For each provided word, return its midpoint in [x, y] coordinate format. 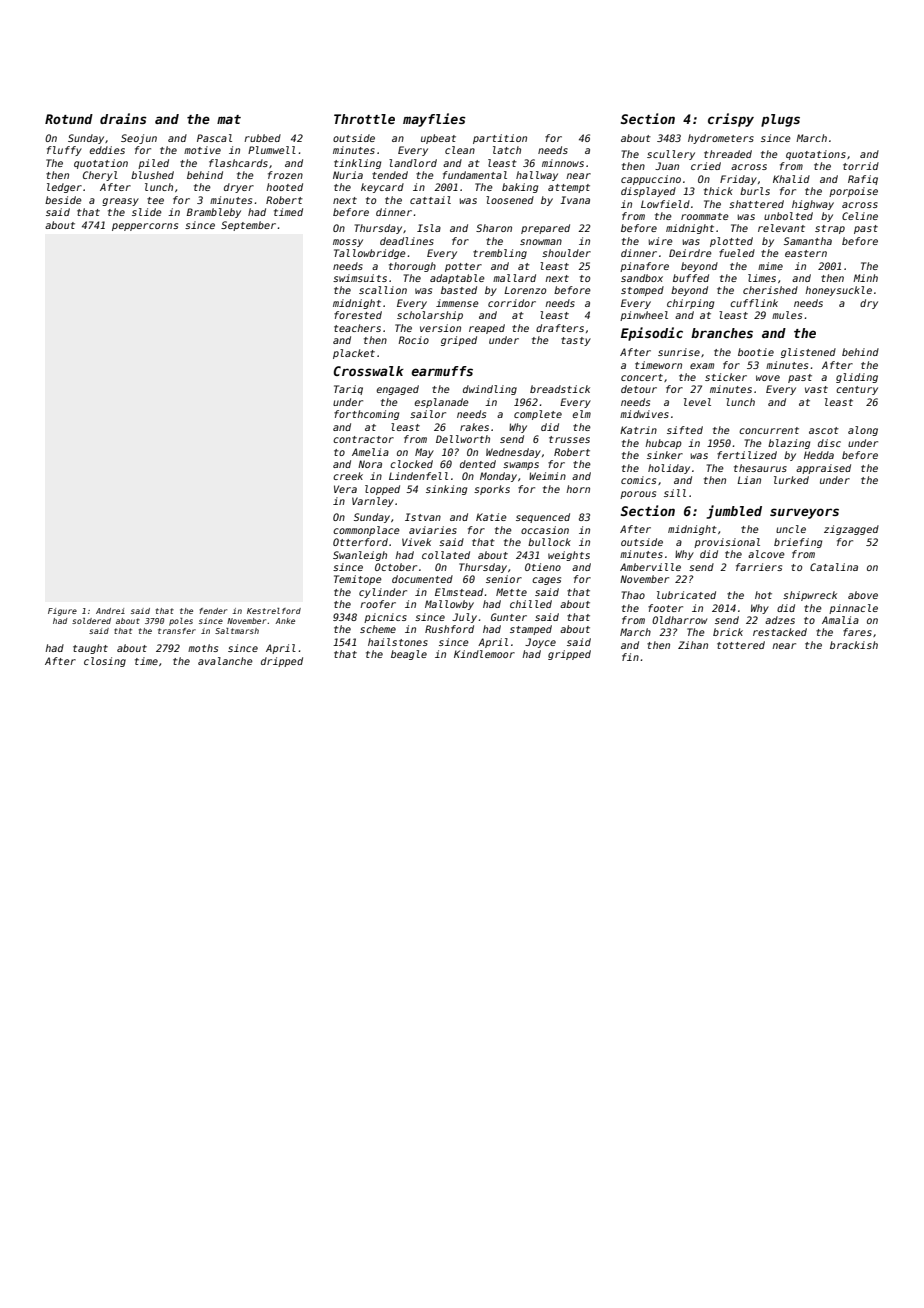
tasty [576, 341]
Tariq [348, 390]
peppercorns [145, 227]
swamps [521, 466]
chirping [690, 304]
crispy [731, 120]
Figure [62, 612]
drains [123, 118]
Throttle [364, 119]
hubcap [663, 444]
